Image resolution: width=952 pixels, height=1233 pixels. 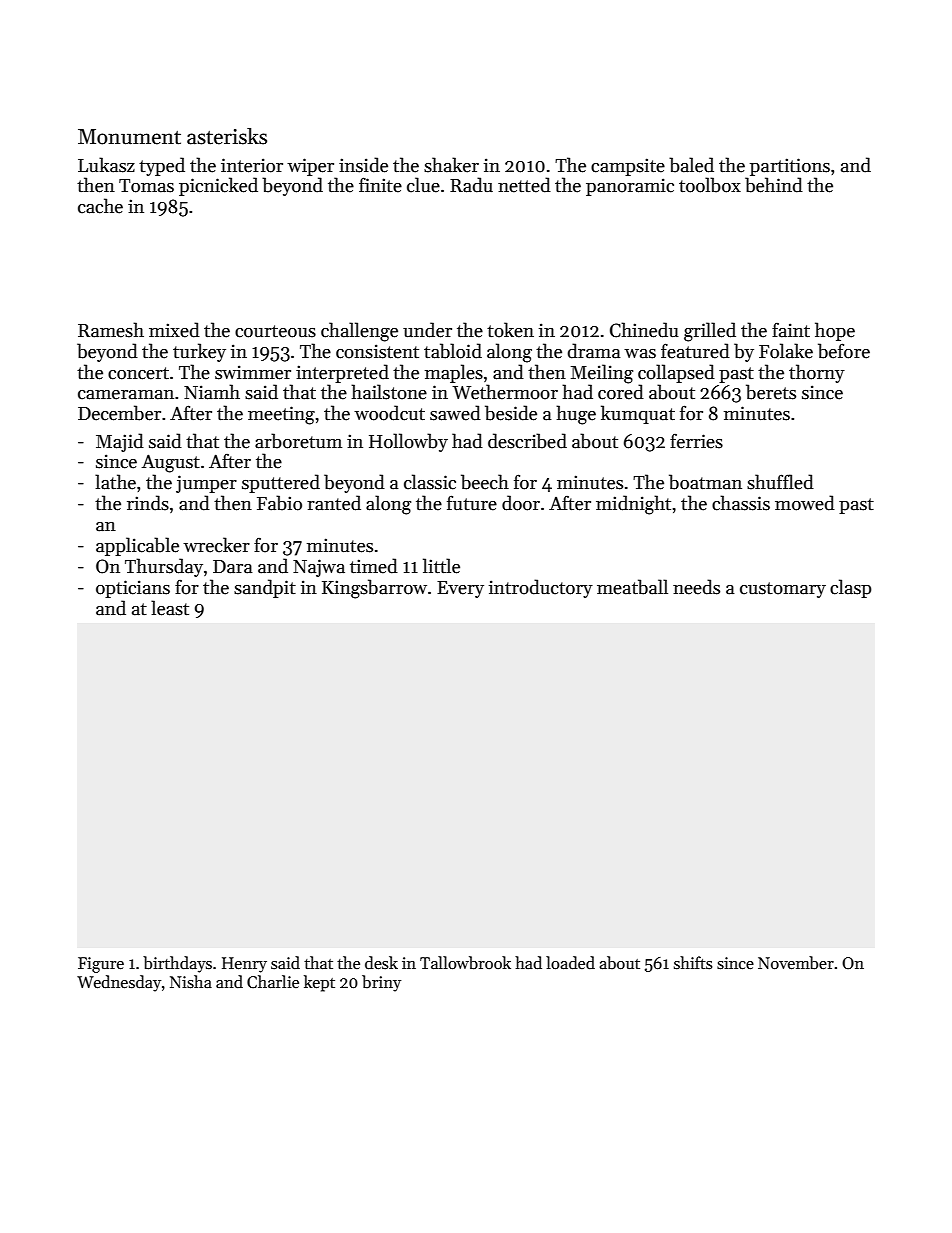 I want to click on campsite, so click(x=628, y=167).
